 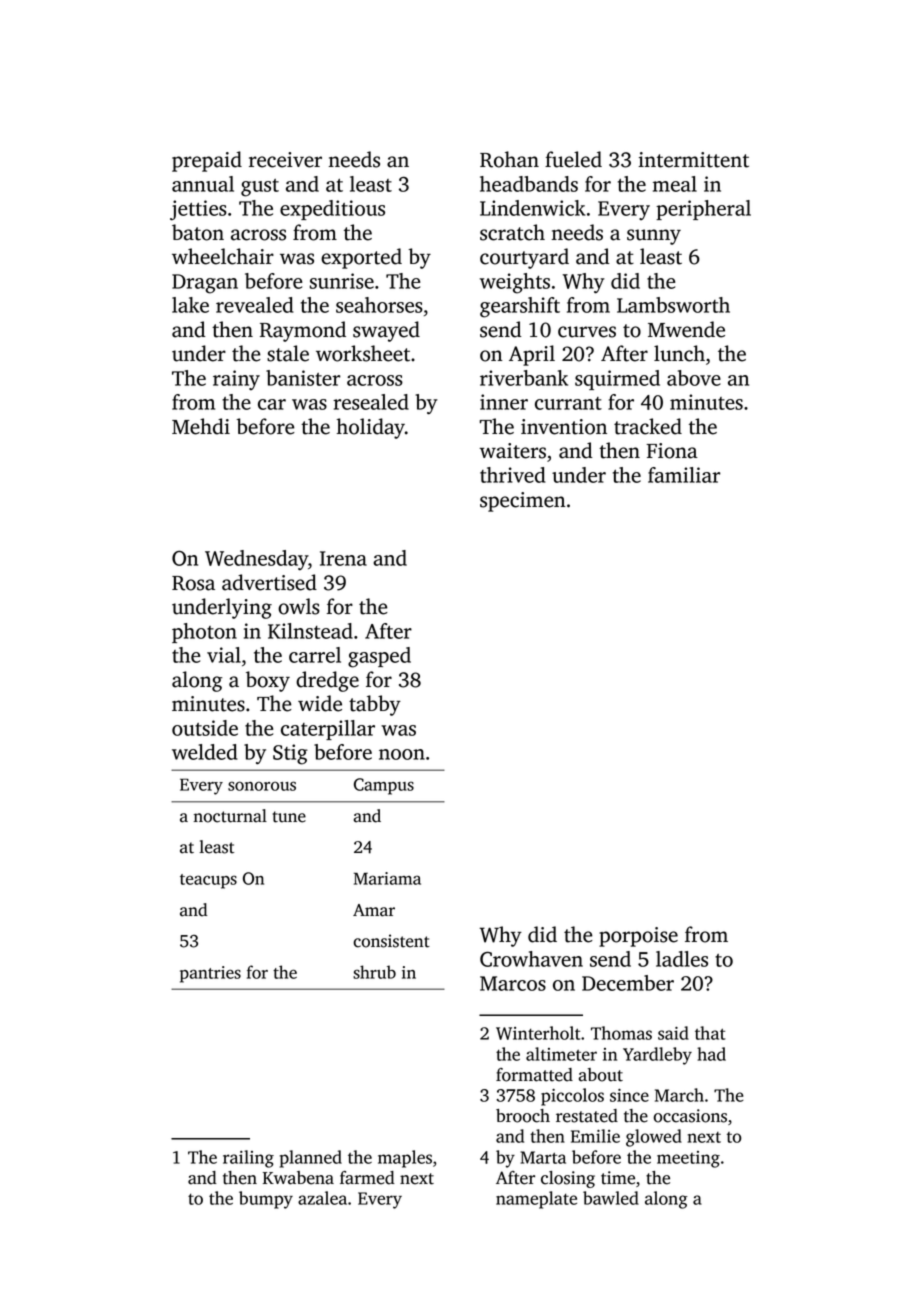 What do you see at coordinates (201, 426) in the image?
I see `Mehdi` at bounding box center [201, 426].
